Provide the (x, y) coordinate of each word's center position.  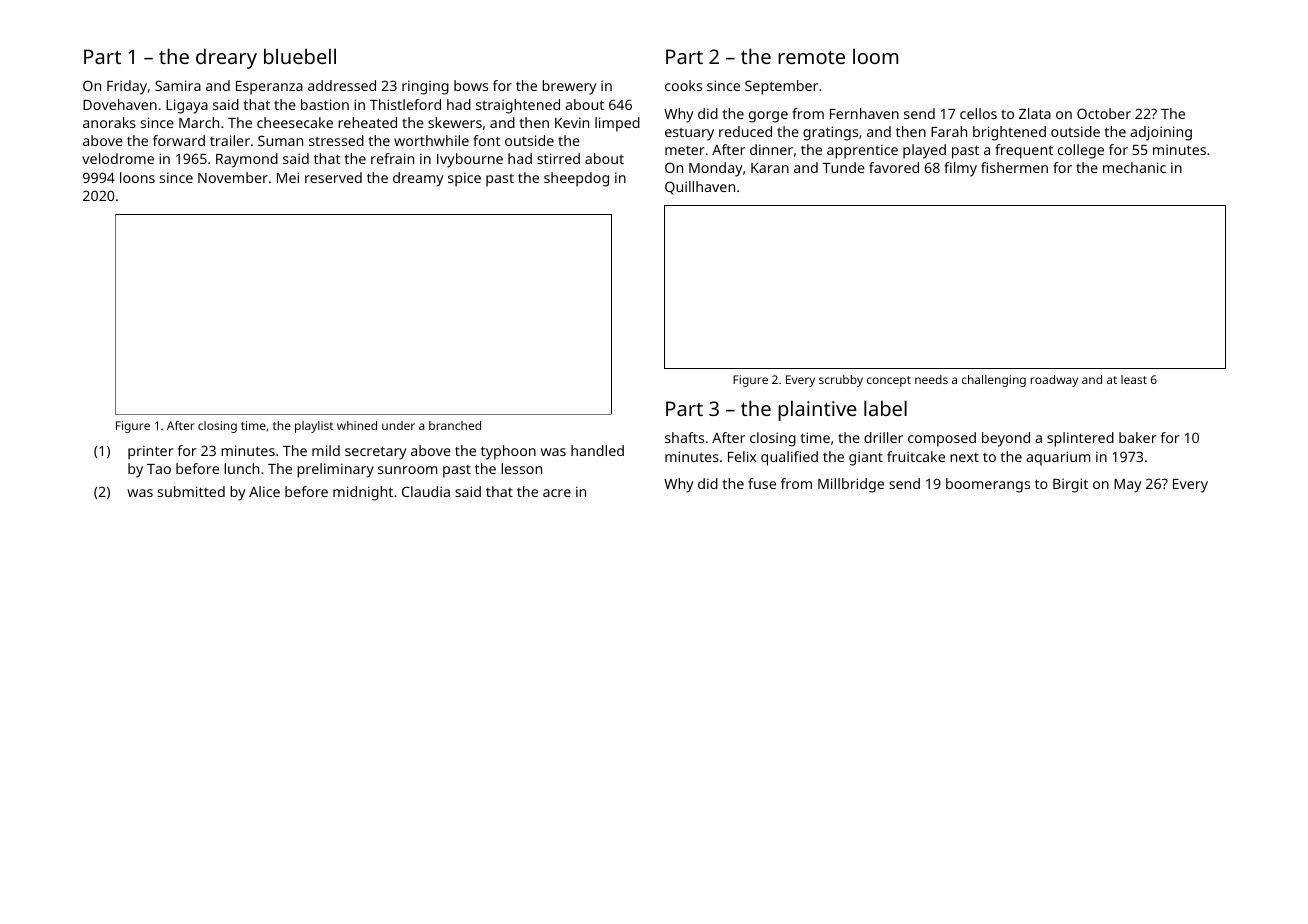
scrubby (841, 381)
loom (875, 56)
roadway (1054, 381)
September (781, 87)
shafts (684, 437)
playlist (314, 427)
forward (179, 140)
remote (811, 57)
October (1104, 113)
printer (151, 452)
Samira (178, 85)
